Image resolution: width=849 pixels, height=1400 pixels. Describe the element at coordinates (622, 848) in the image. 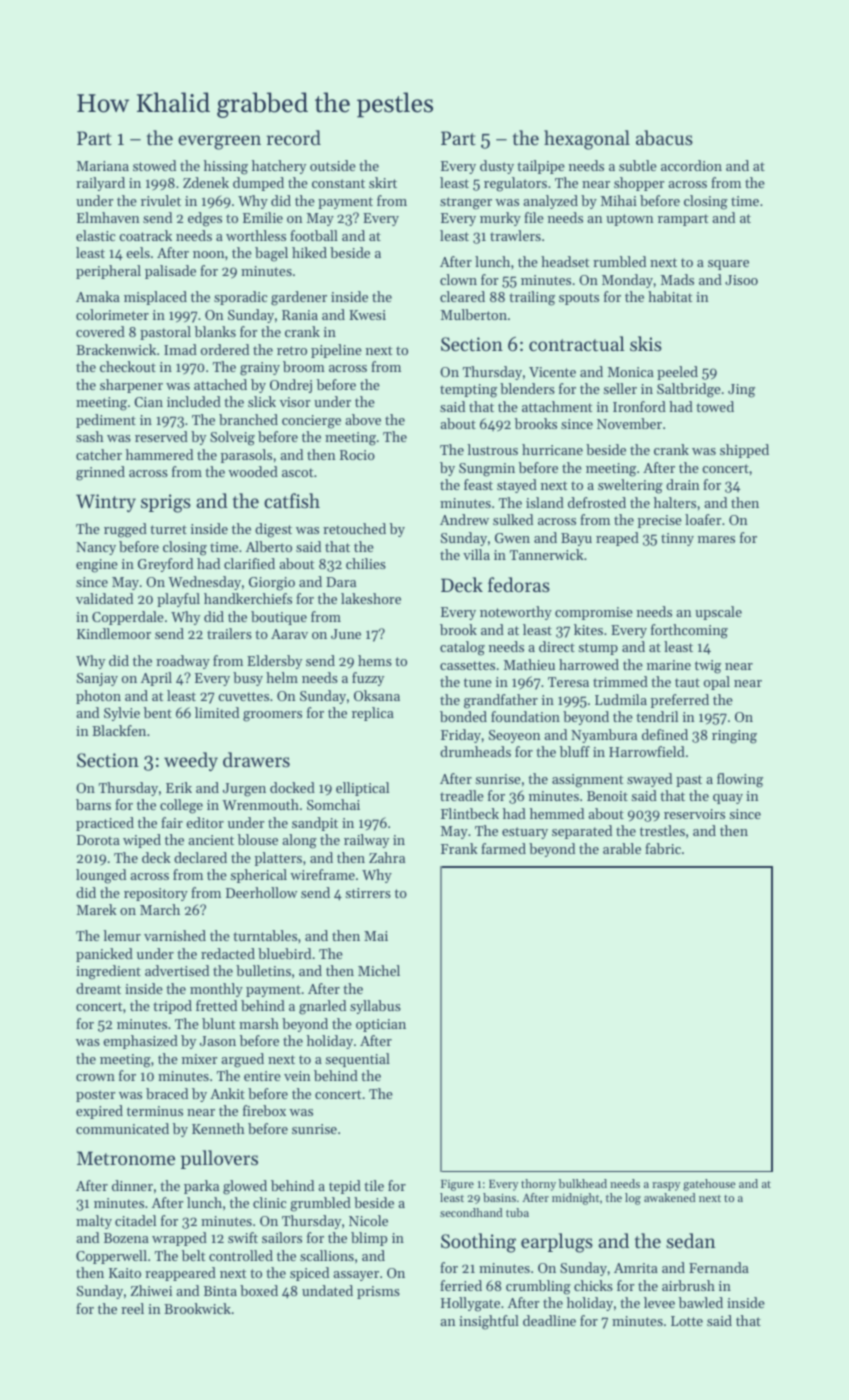

I see `arable` at that location.
